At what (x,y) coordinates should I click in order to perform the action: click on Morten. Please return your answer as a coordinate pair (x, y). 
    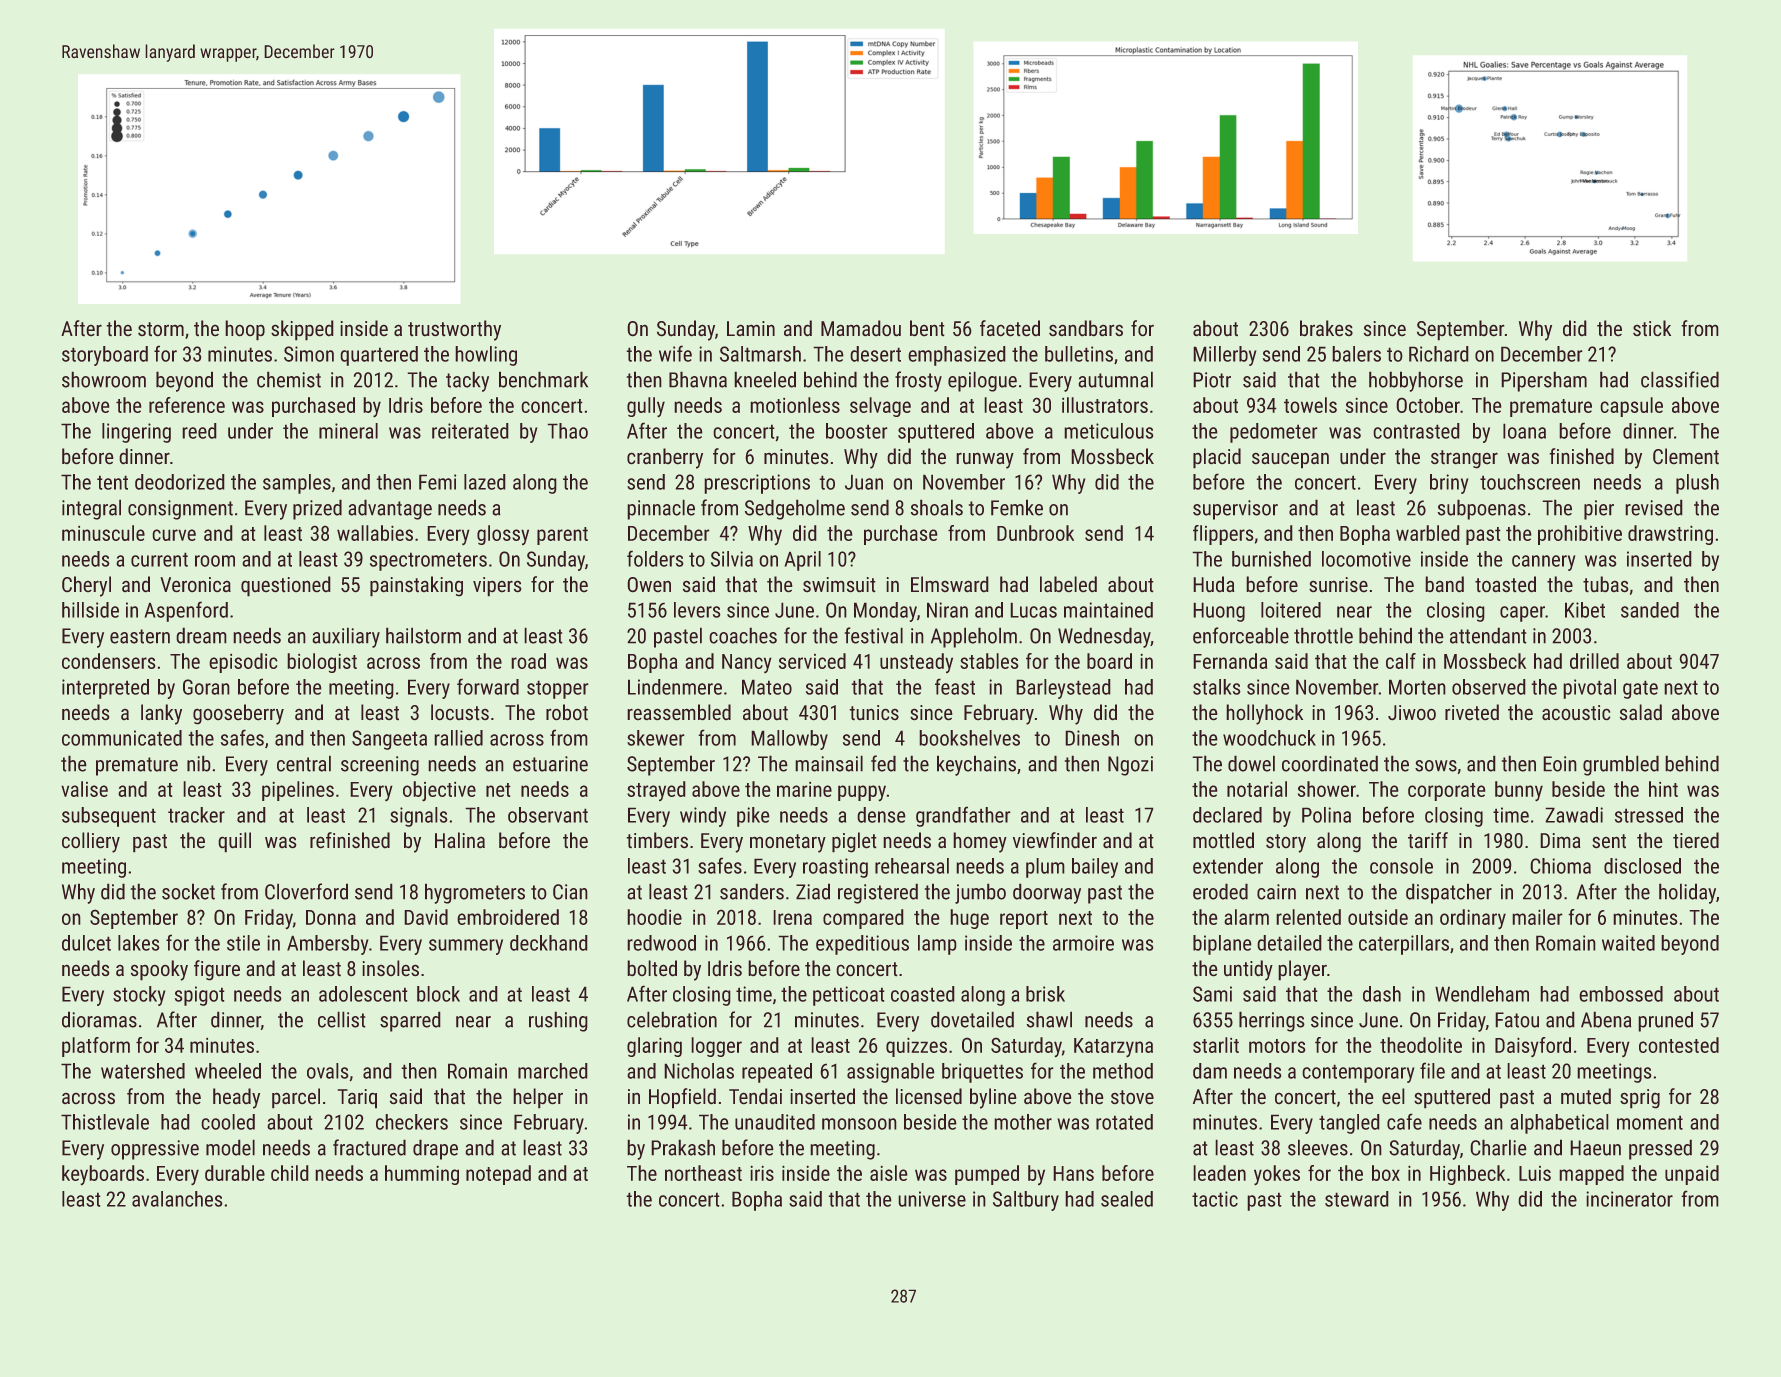
    Looking at the image, I should click on (1417, 687).
